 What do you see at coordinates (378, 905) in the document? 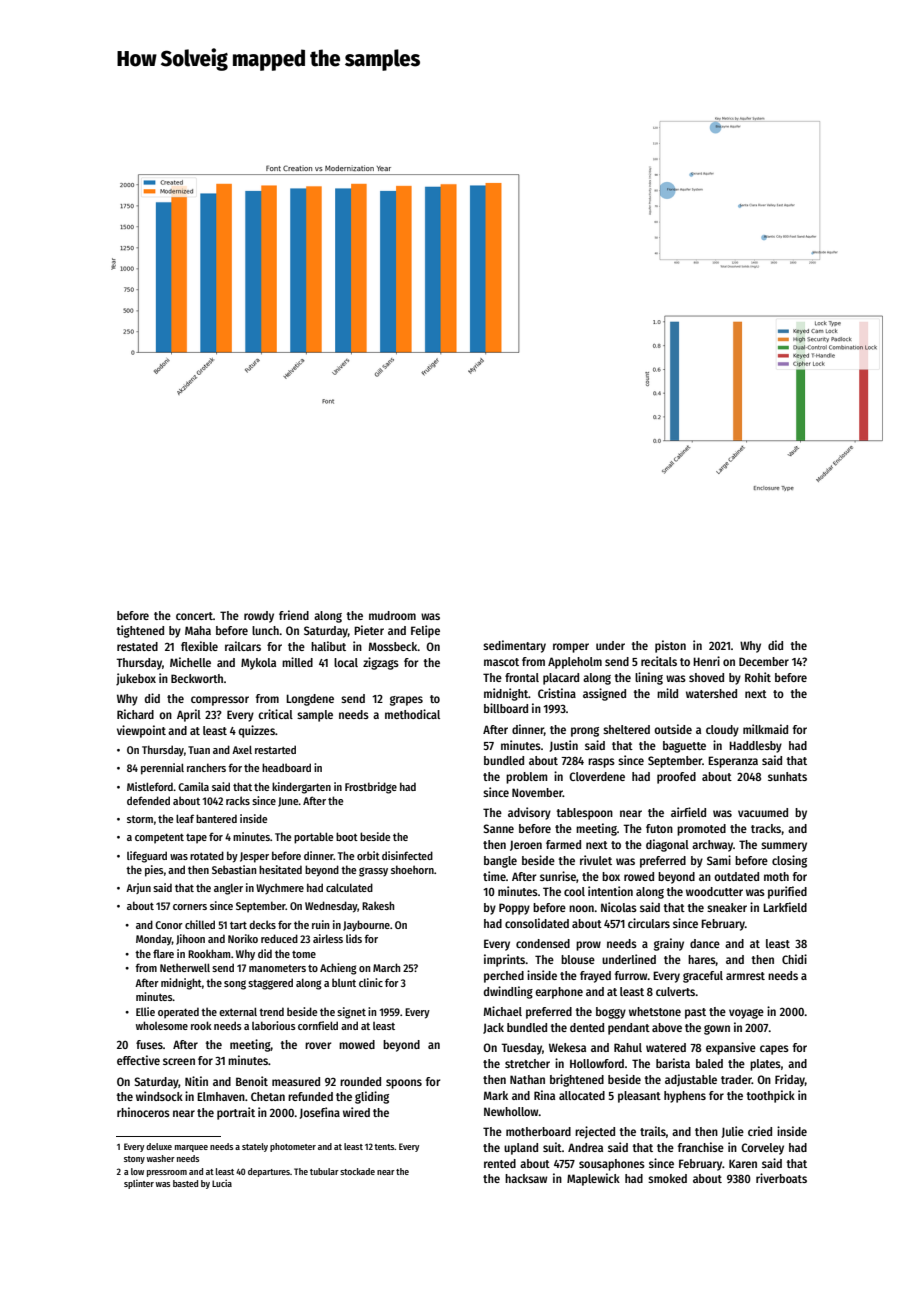
I see `Rakesh` at bounding box center [378, 905].
